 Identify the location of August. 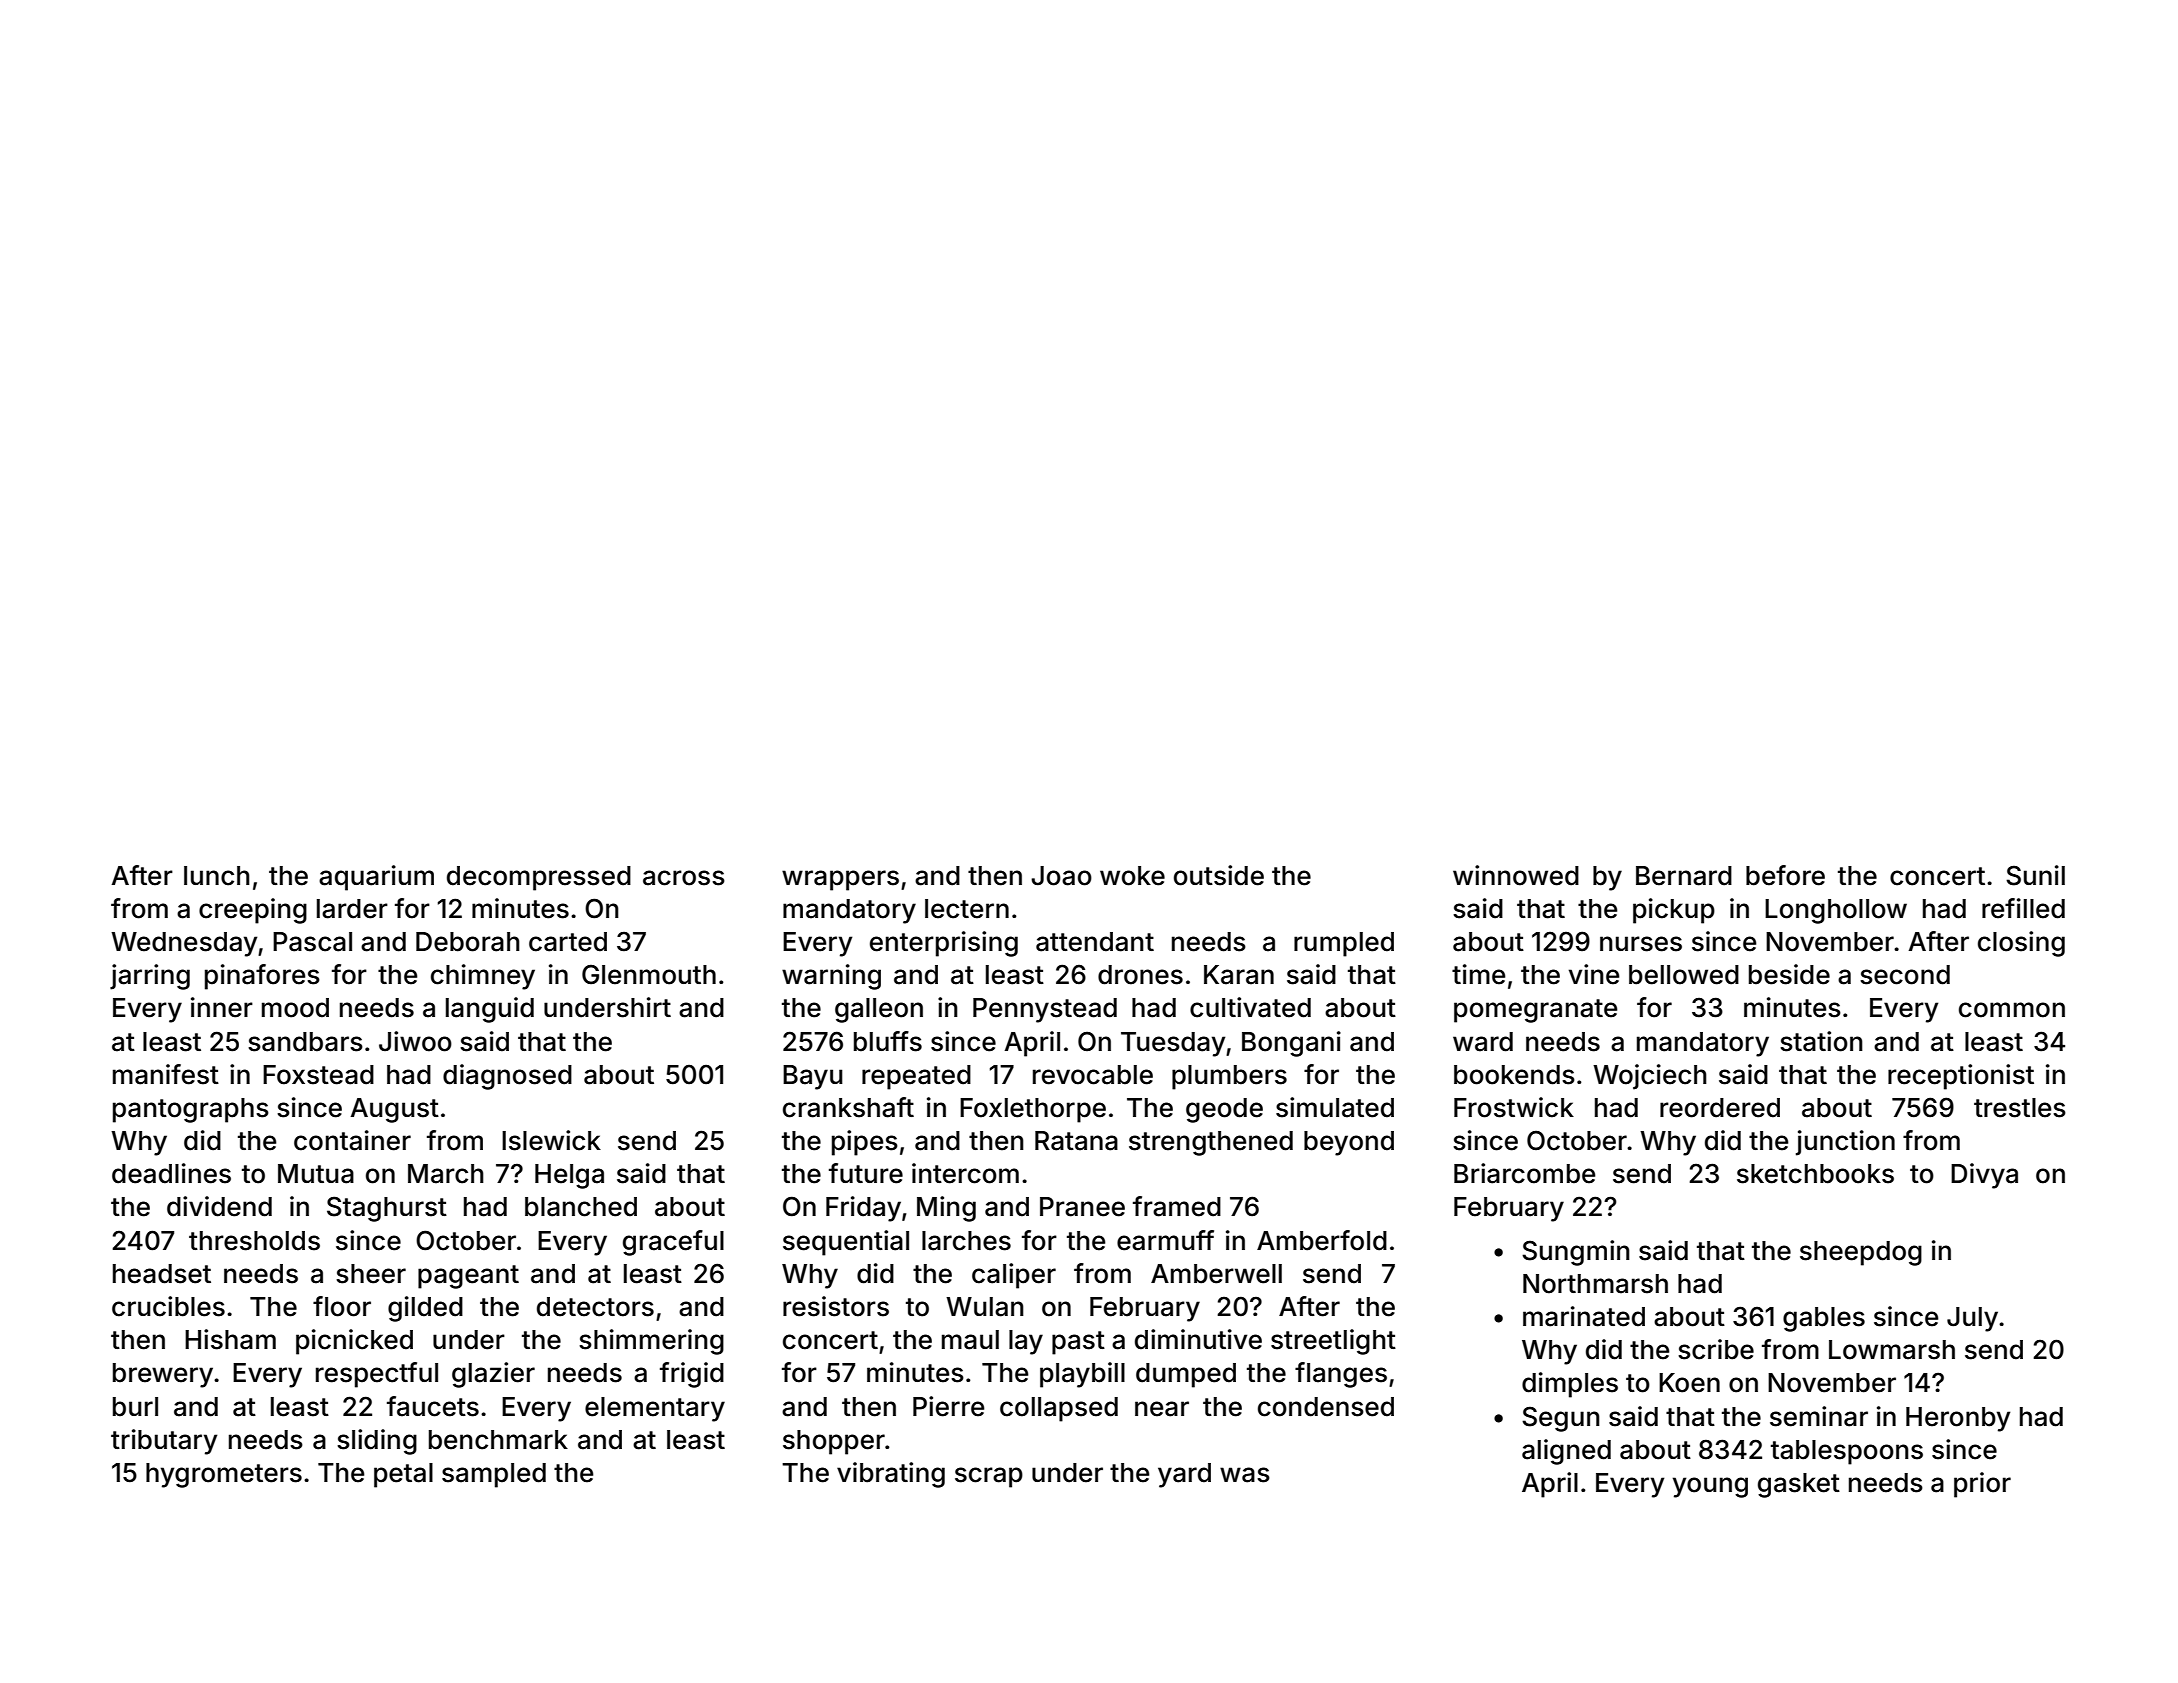
(394, 1110).
